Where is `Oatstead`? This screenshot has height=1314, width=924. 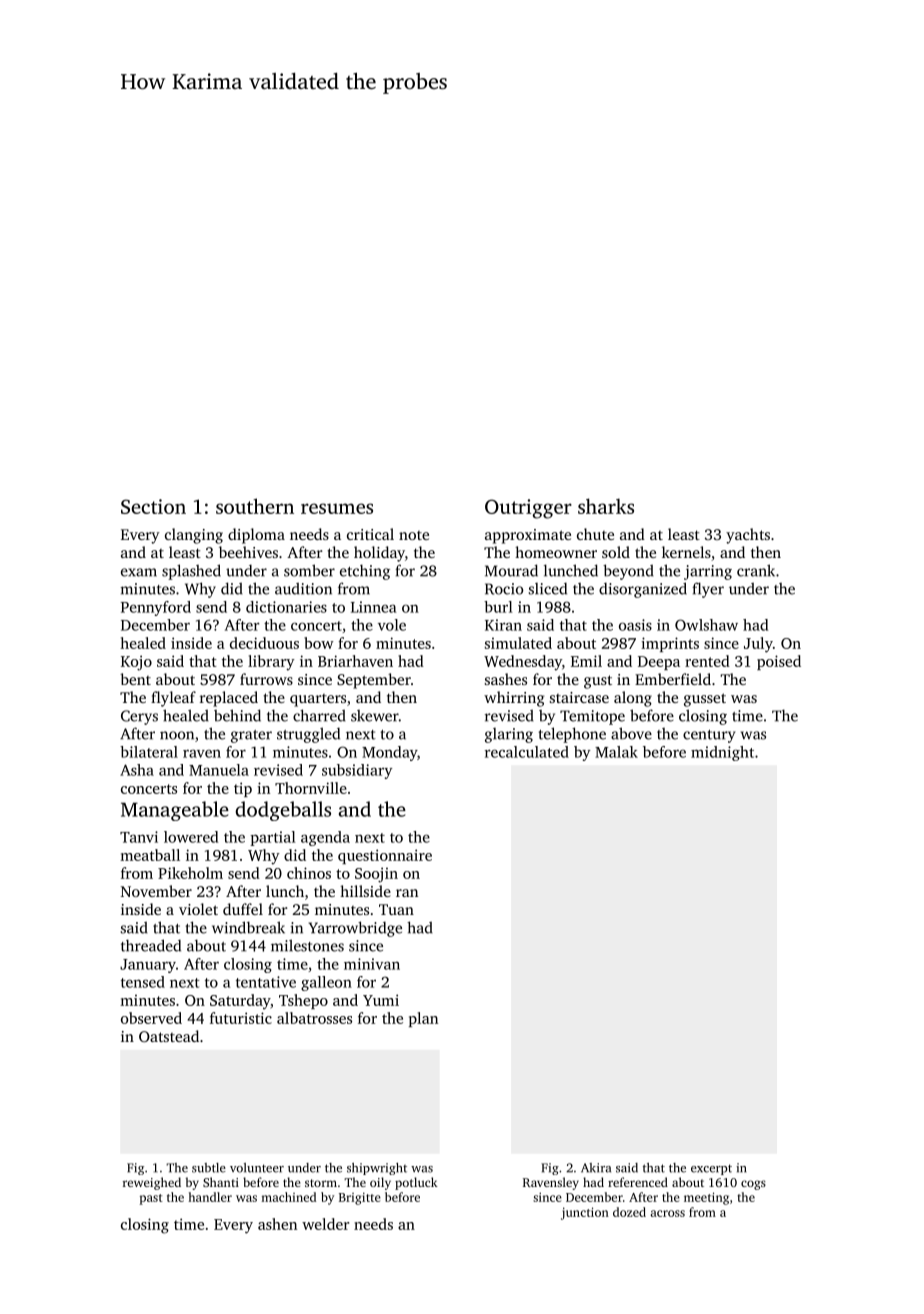 Oatstead is located at coordinates (169, 1036).
